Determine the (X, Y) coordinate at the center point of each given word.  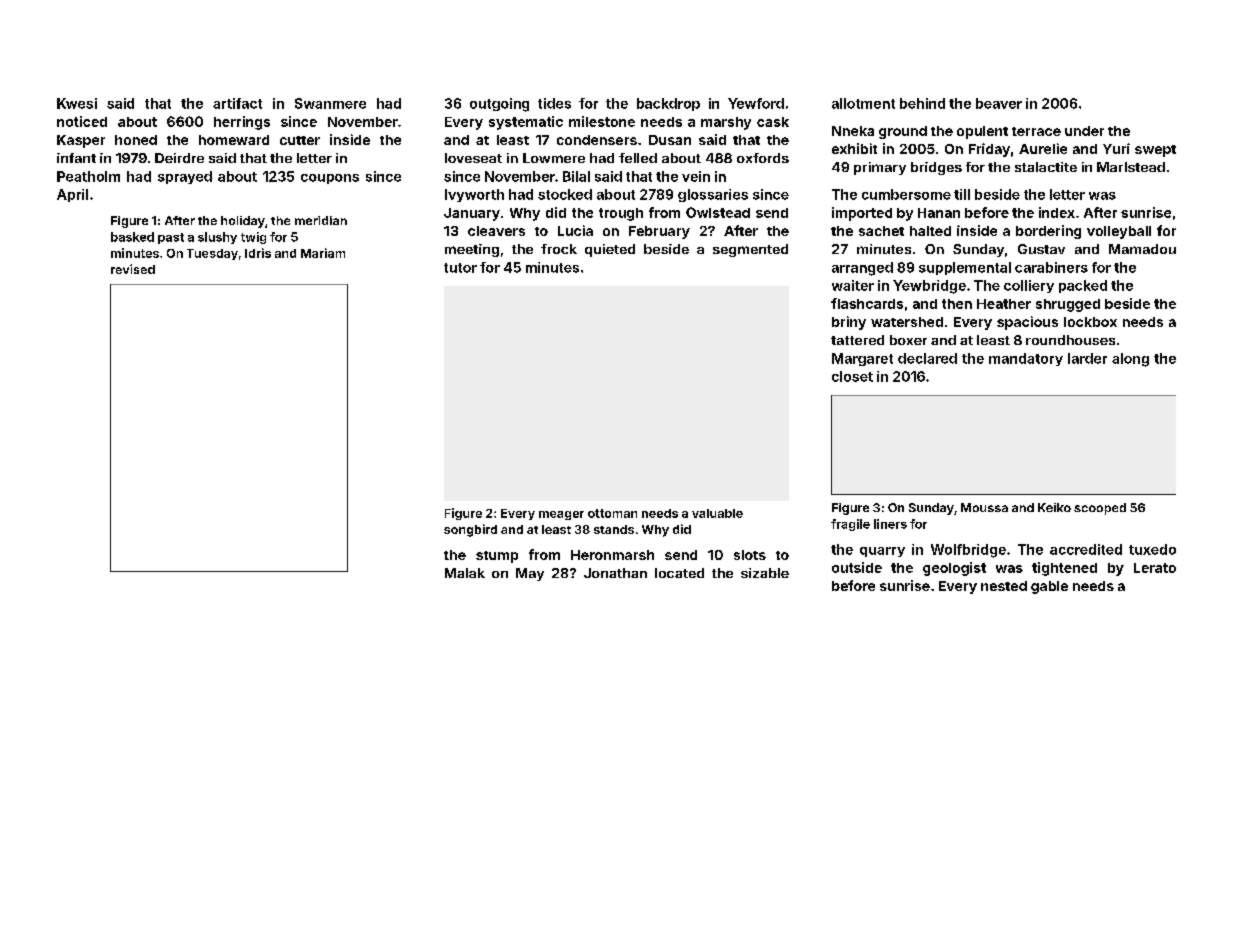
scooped (1100, 509)
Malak (465, 573)
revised (133, 269)
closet (852, 376)
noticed (82, 121)
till (962, 194)
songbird (470, 530)
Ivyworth (474, 195)
